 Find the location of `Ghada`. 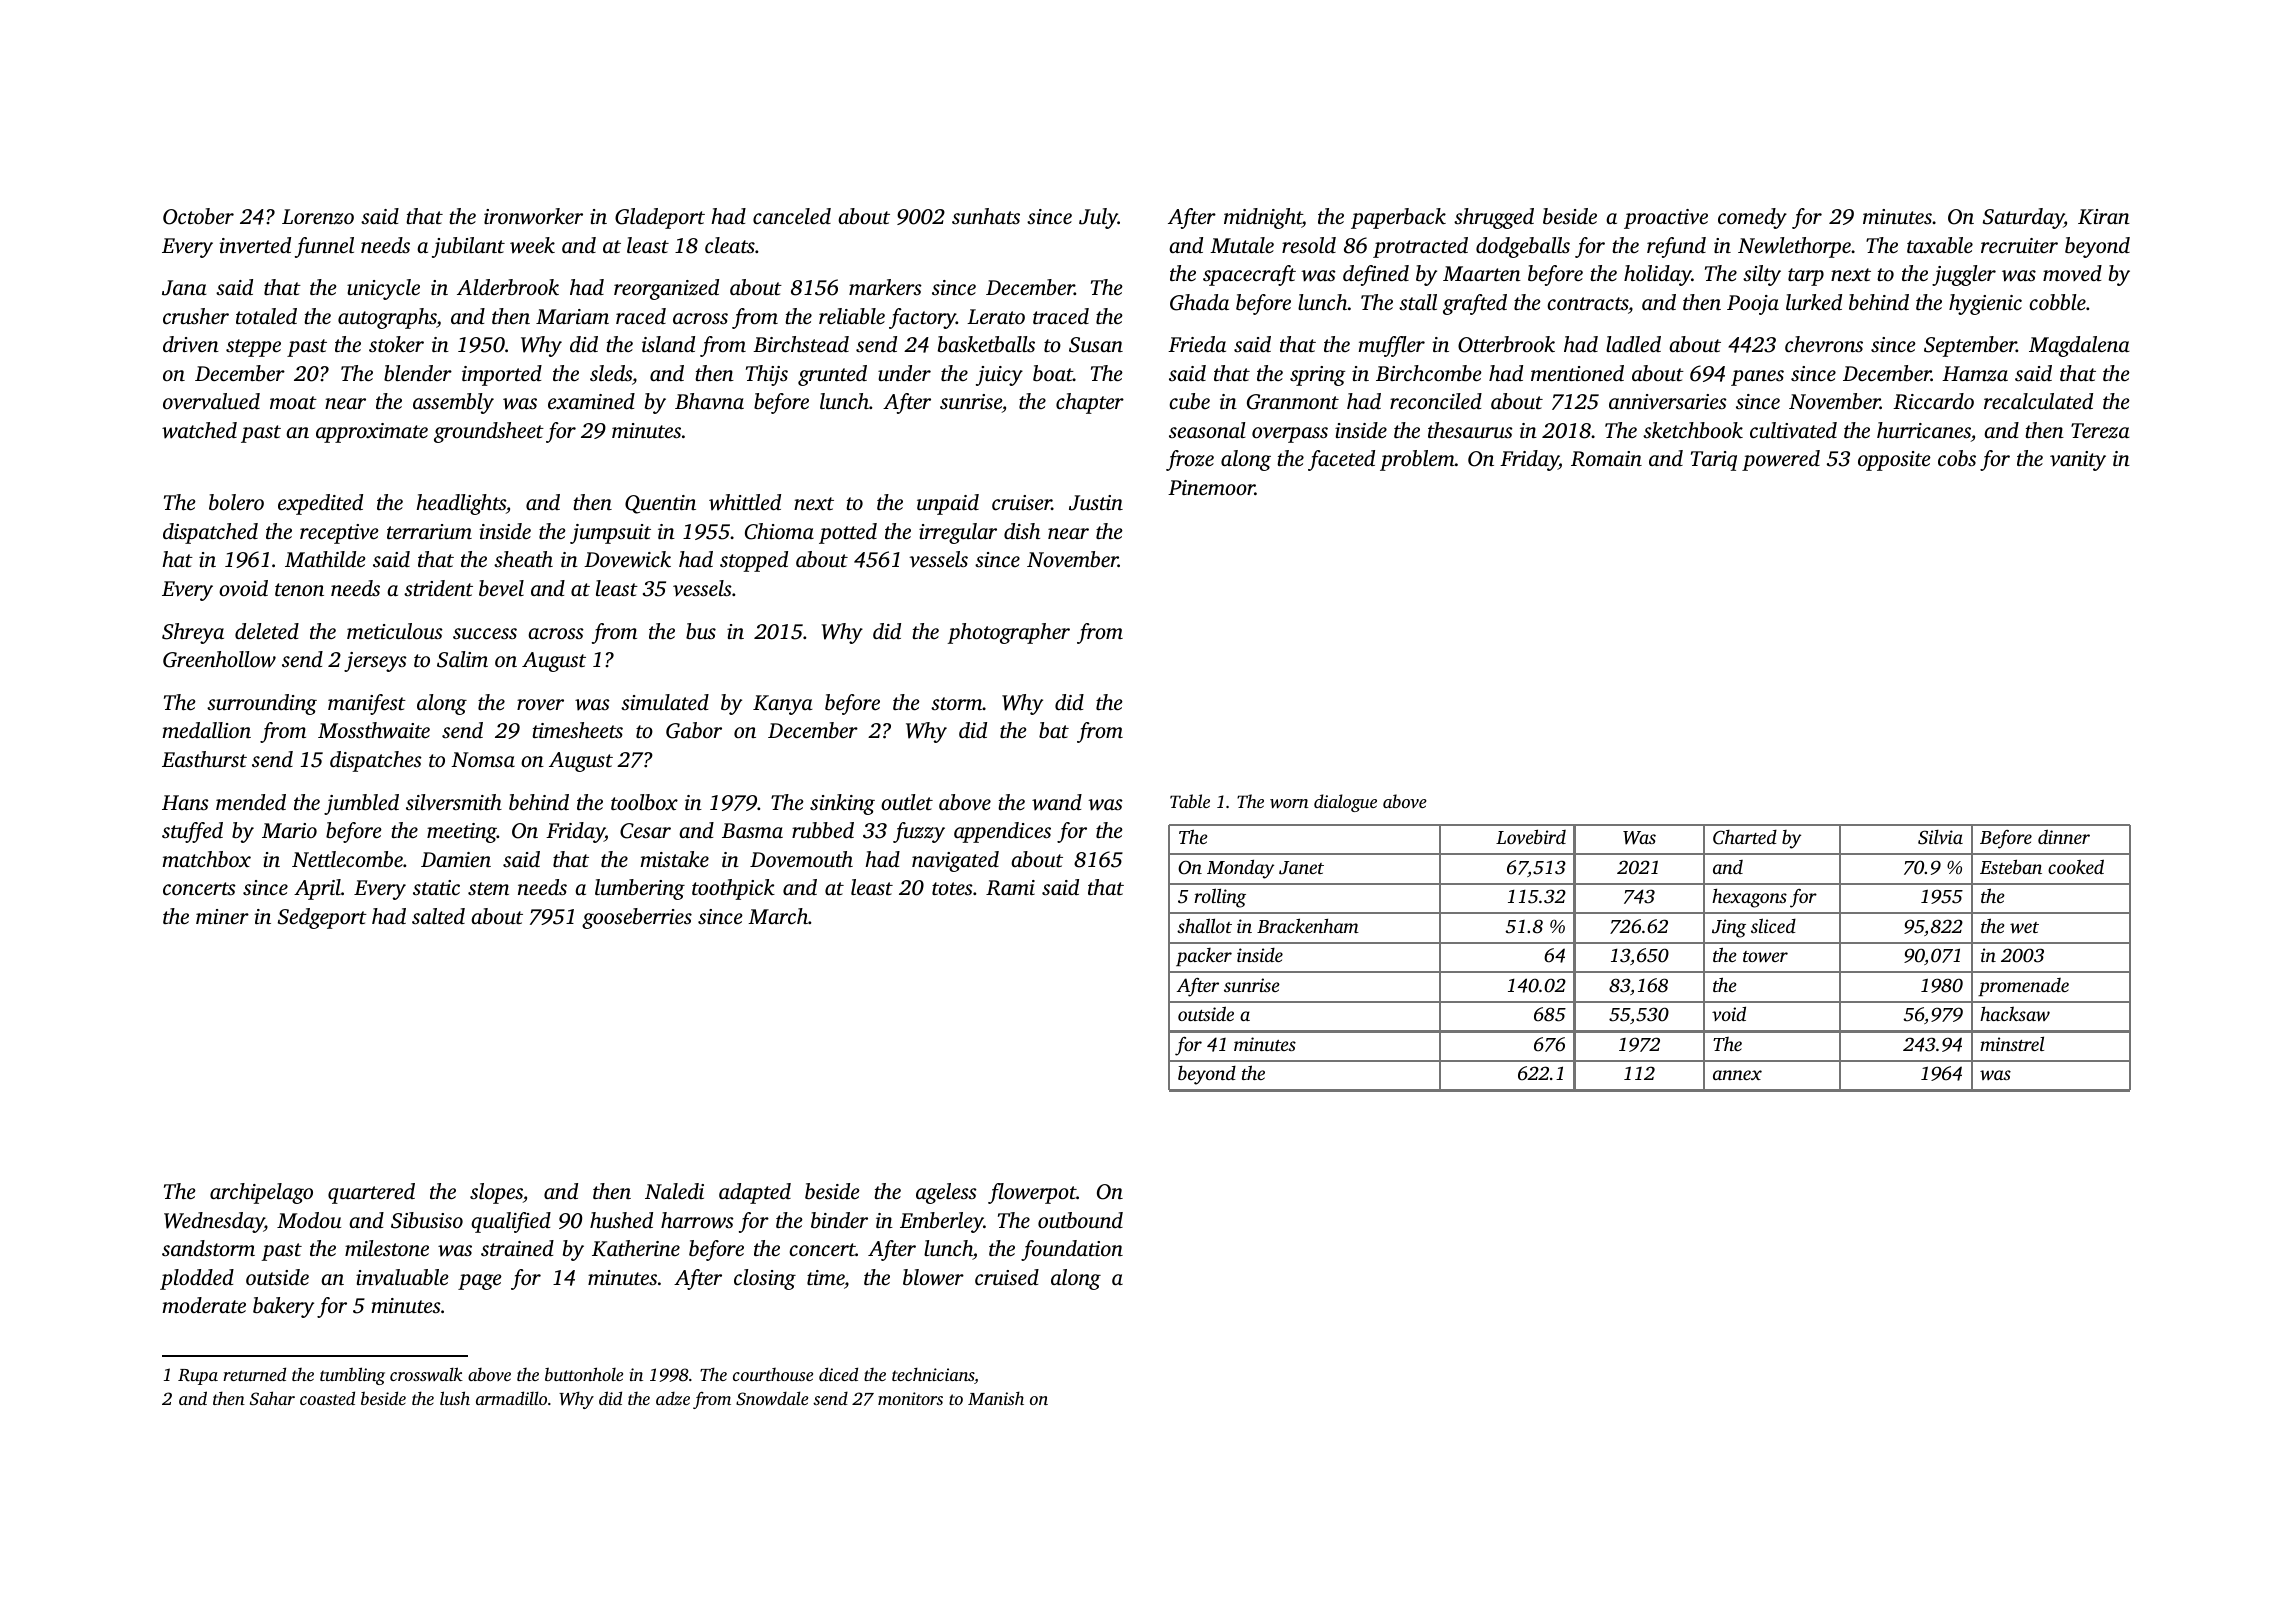

Ghada is located at coordinates (1199, 302).
